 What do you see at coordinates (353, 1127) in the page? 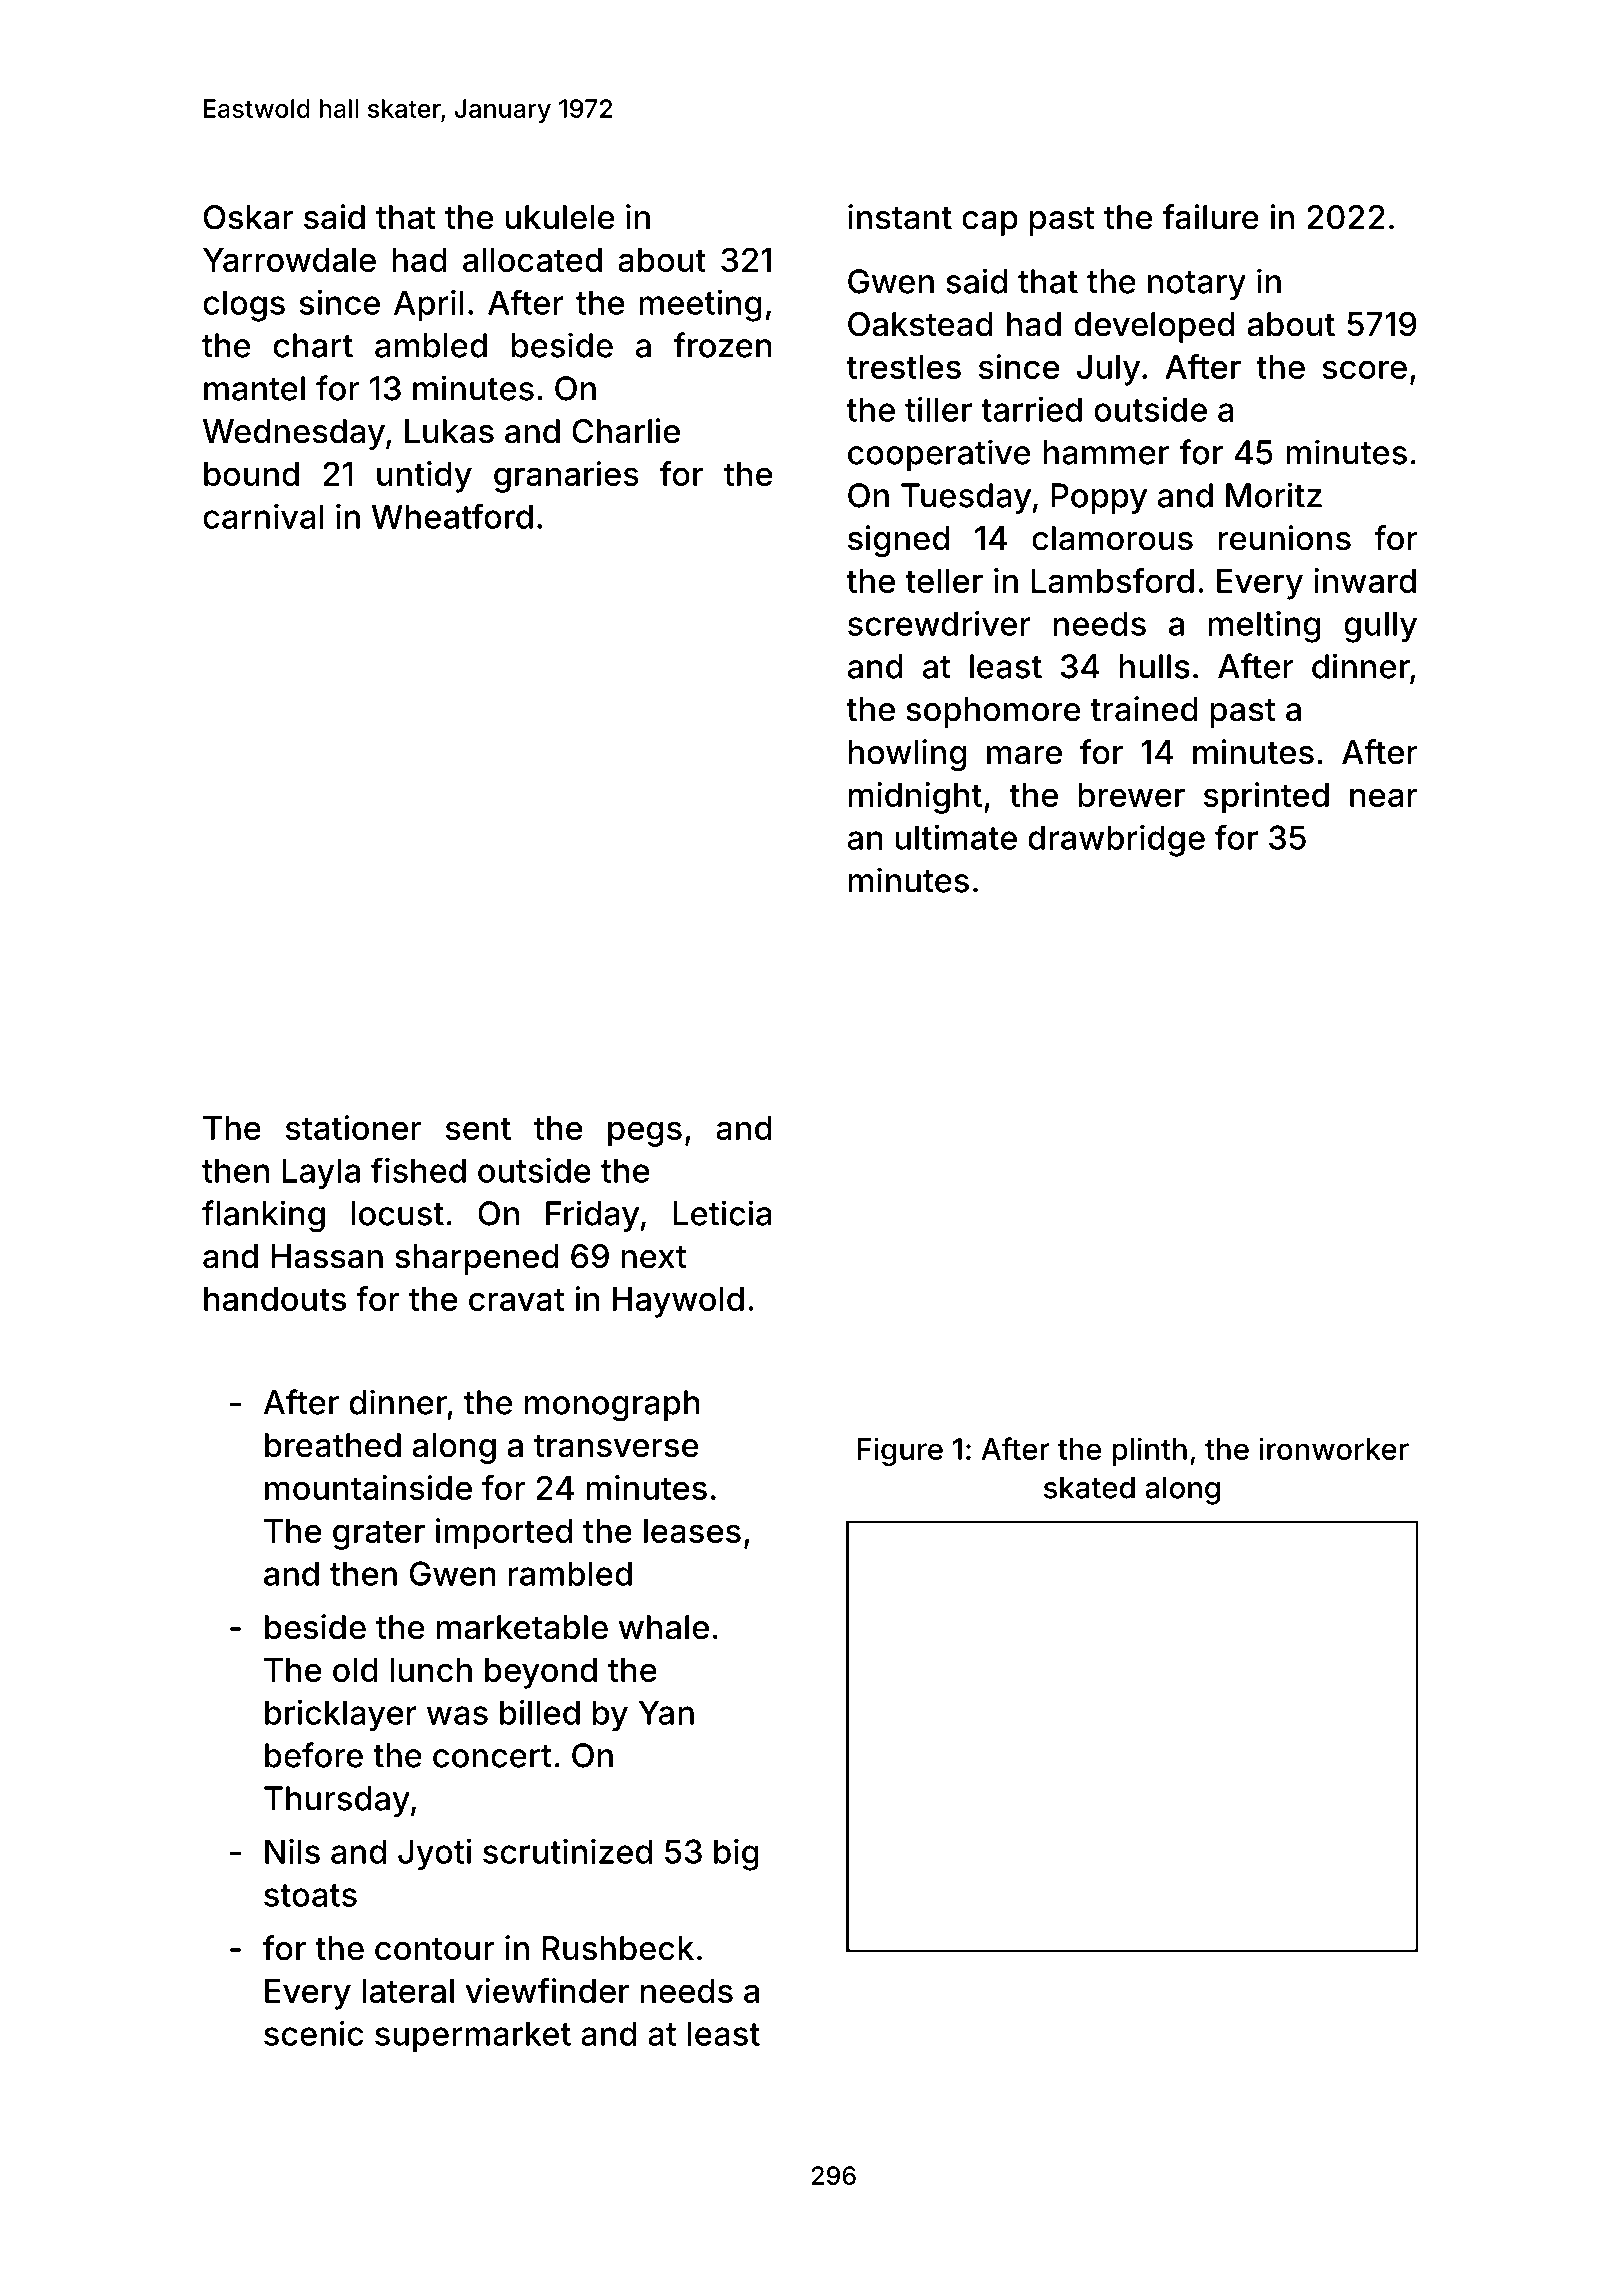
I see `stationer` at bounding box center [353, 1127].
